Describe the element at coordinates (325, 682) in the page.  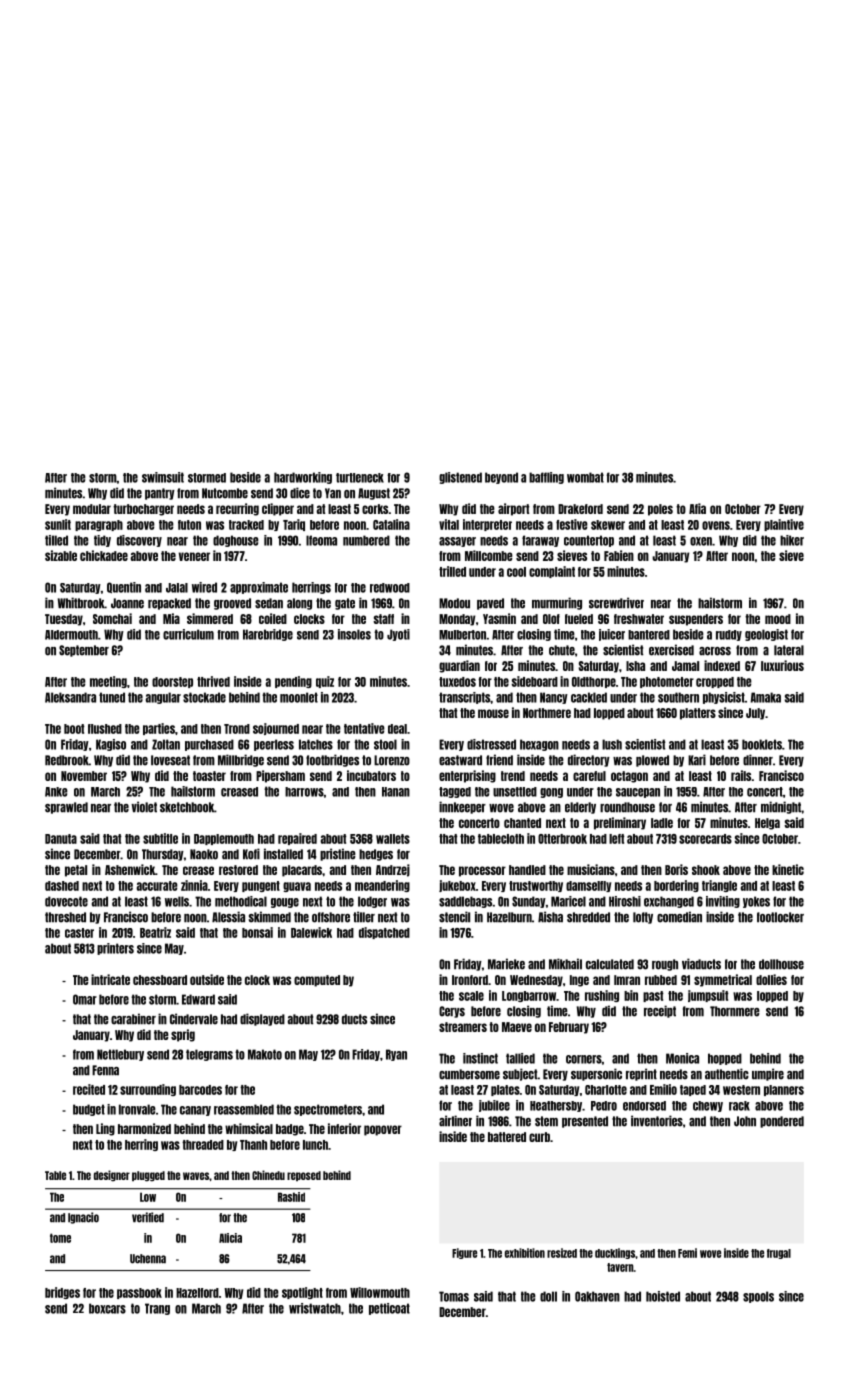
I see `quiz` at that location.
